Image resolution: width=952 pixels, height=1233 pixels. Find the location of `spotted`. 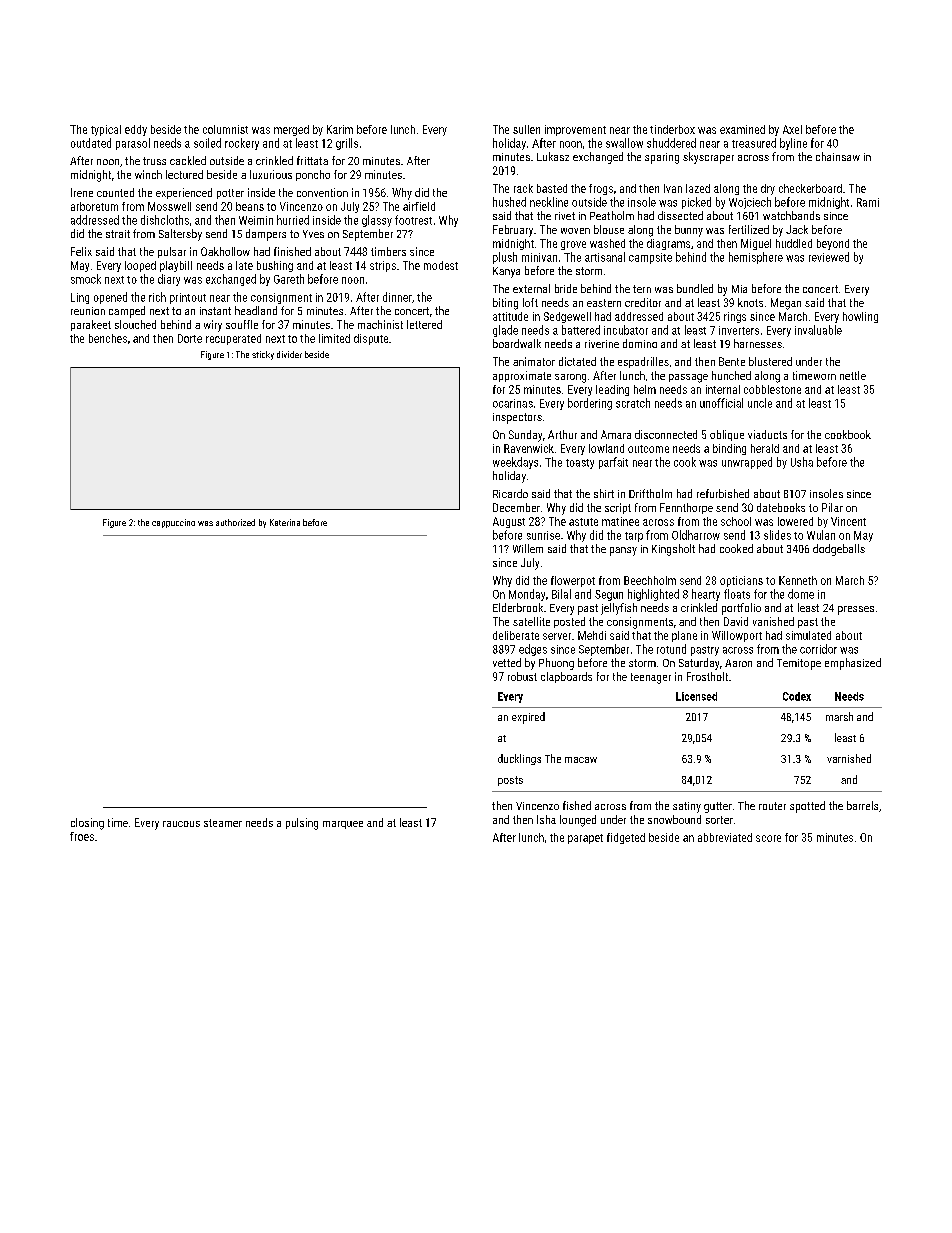

spotted is located at coordinates (807, 807).
